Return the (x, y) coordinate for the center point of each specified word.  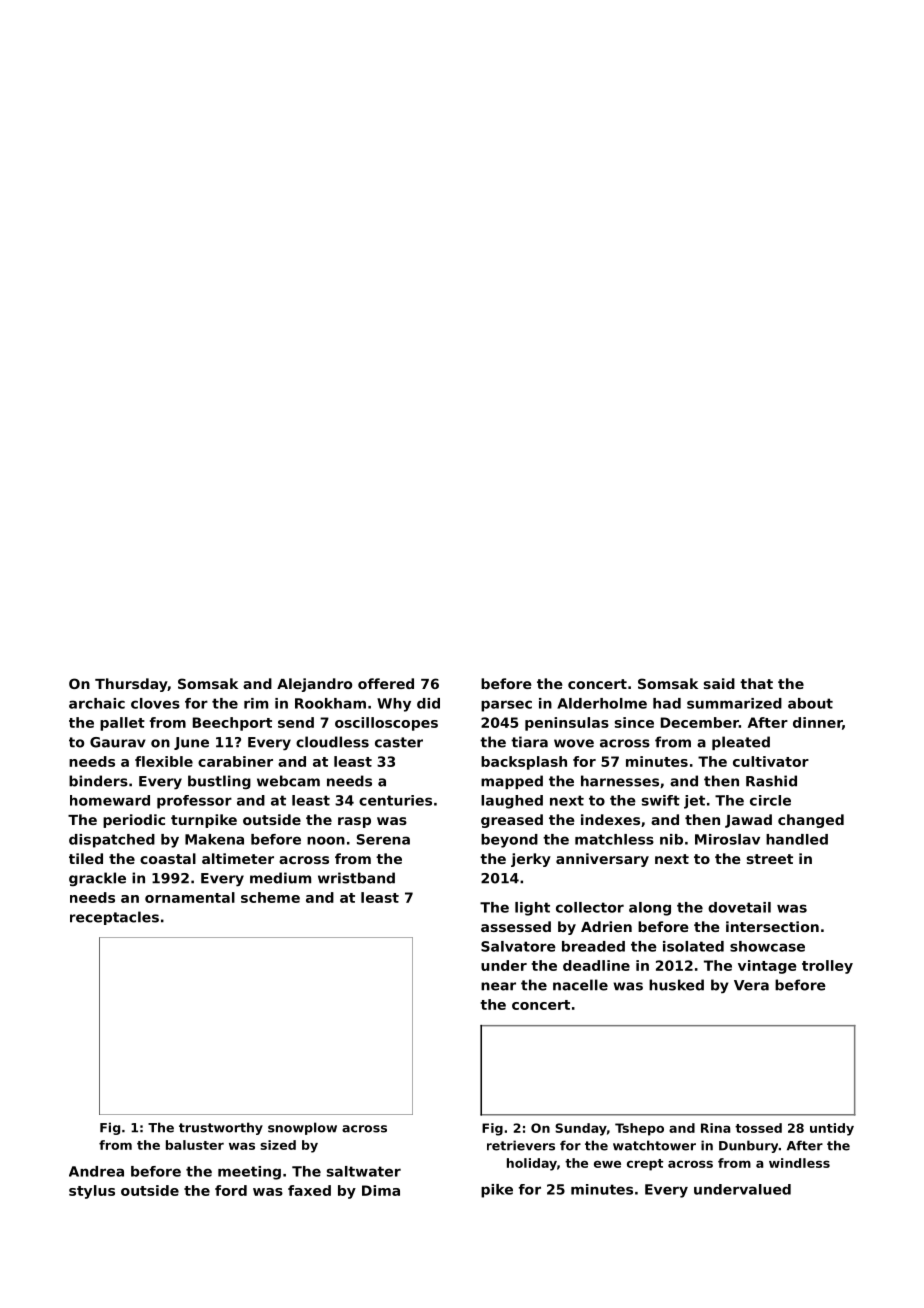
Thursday (131, 685)
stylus (92, 1192)
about (810, 703)
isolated (693, 946)
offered (386, 683)
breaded (593, 946)
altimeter (238, 858)
